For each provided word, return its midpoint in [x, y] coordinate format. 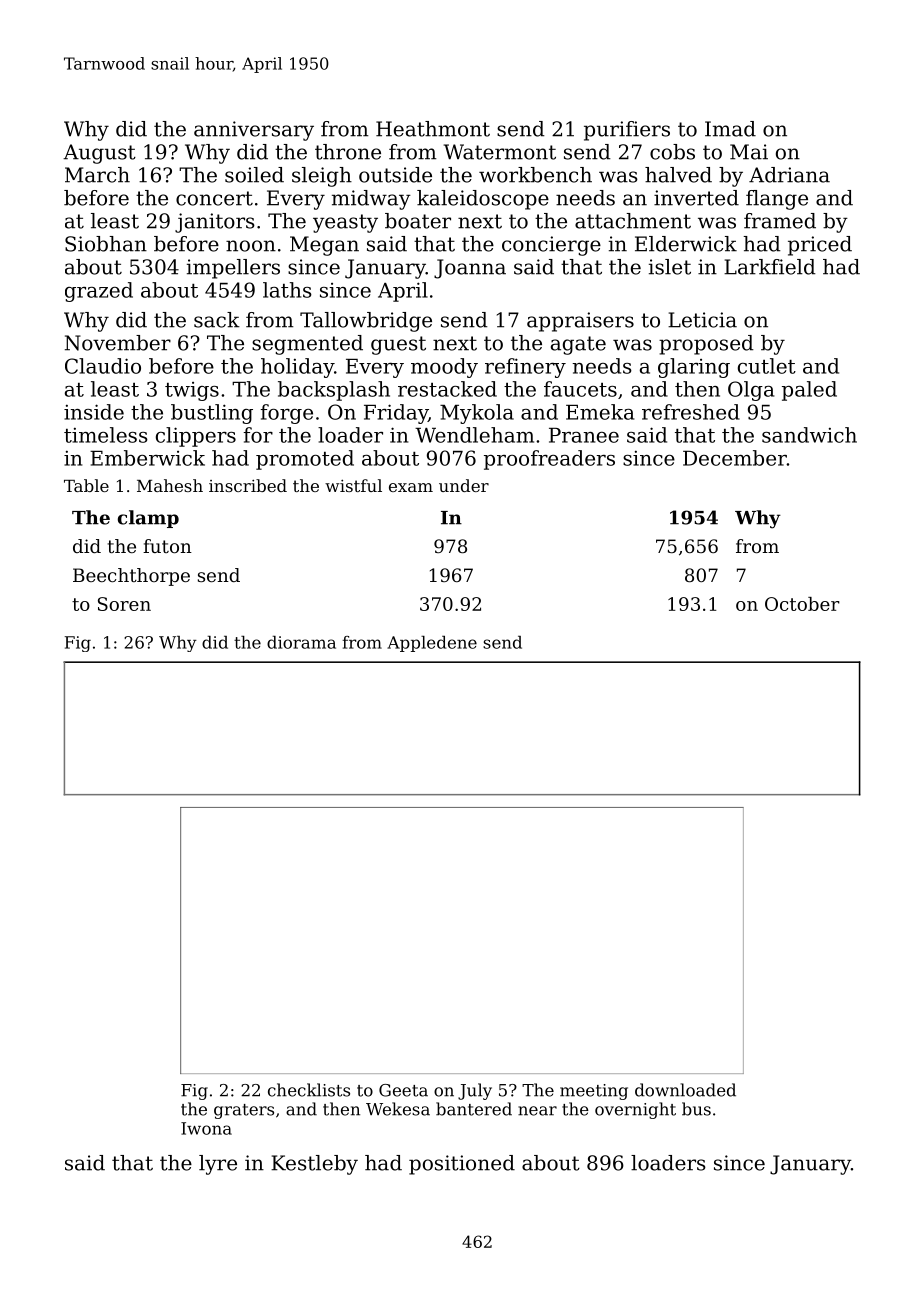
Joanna [470, 269]
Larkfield [770, 267]
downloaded [685, 1090]
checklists [309, 1090]
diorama [301, 642]
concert [214, 198]
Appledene [432, 644]
